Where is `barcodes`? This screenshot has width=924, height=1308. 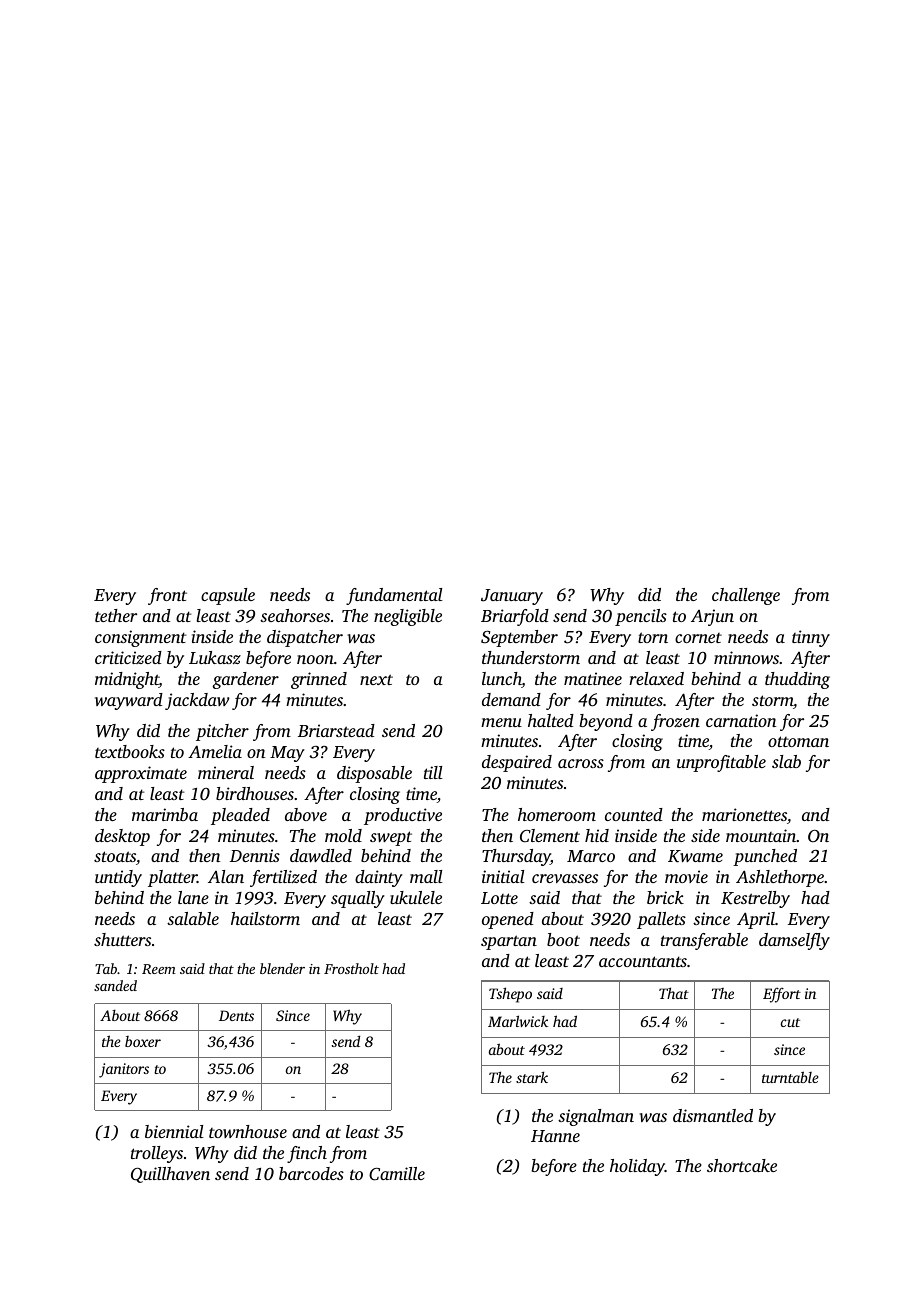
barcodes is located at coordinates (311, 1173).
